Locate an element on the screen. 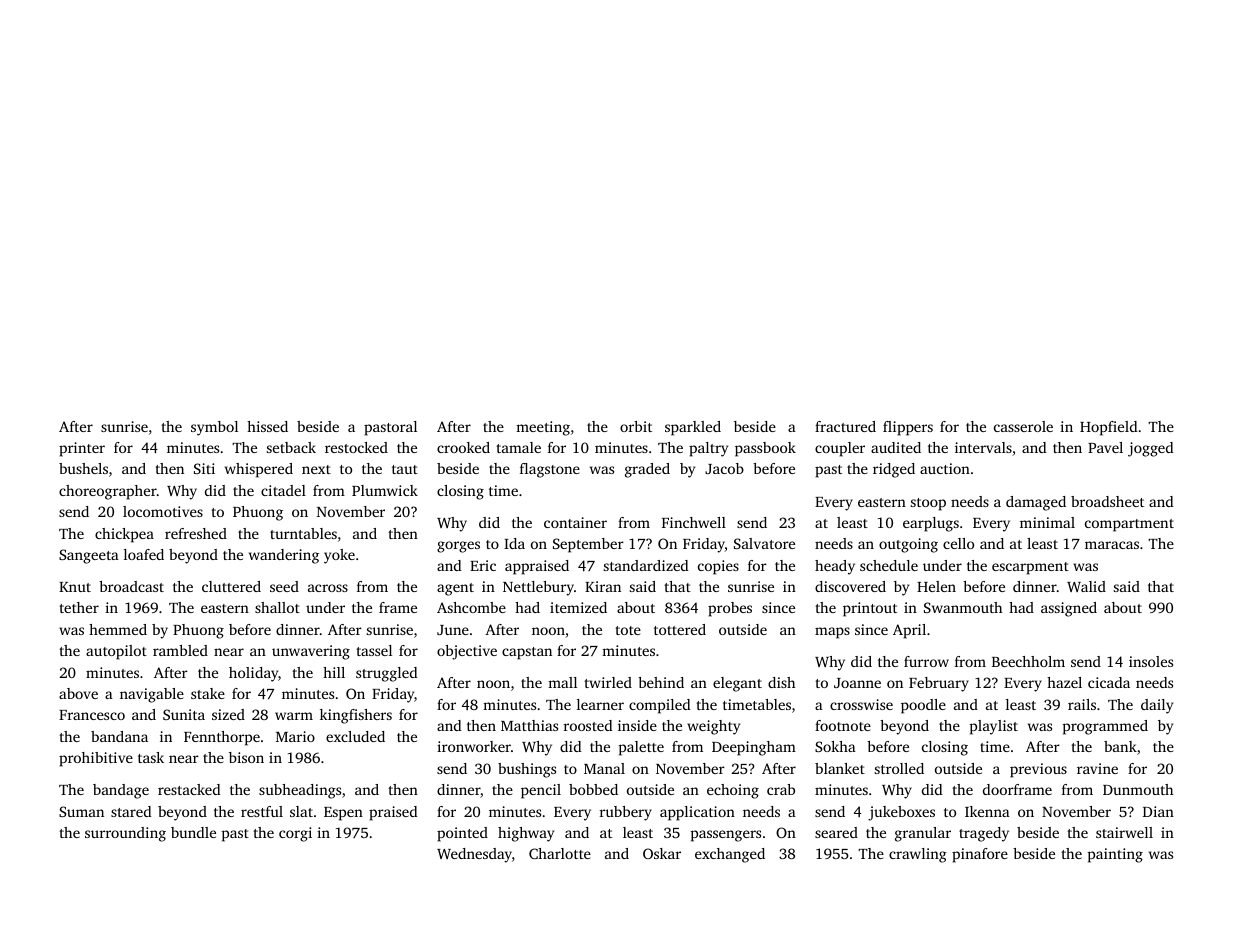 The width and height of the screenshot is (1233, 952). cello is located at coordinates (958, 543).
